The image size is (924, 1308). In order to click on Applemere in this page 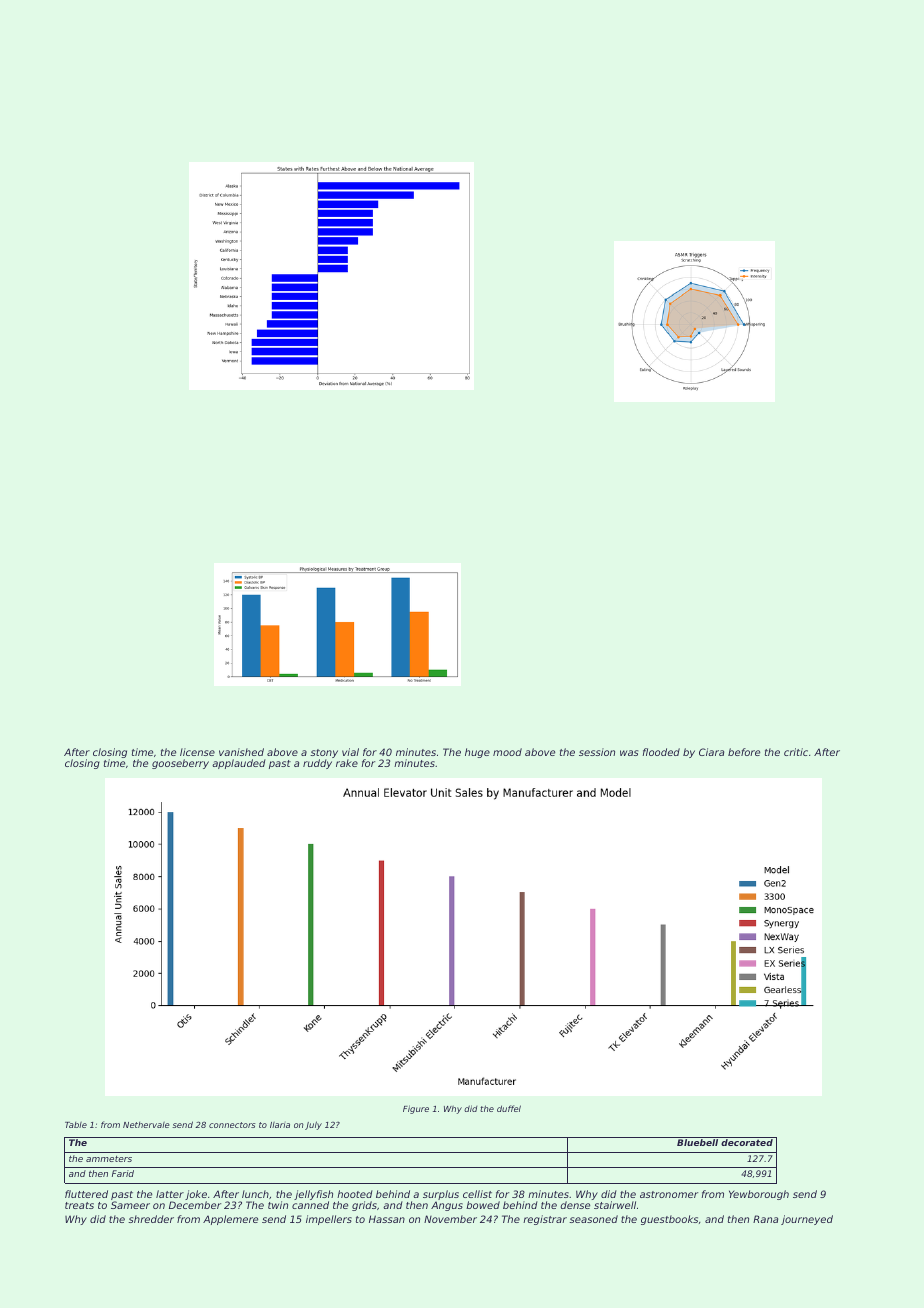, I will do `click(230, 1220)`.
